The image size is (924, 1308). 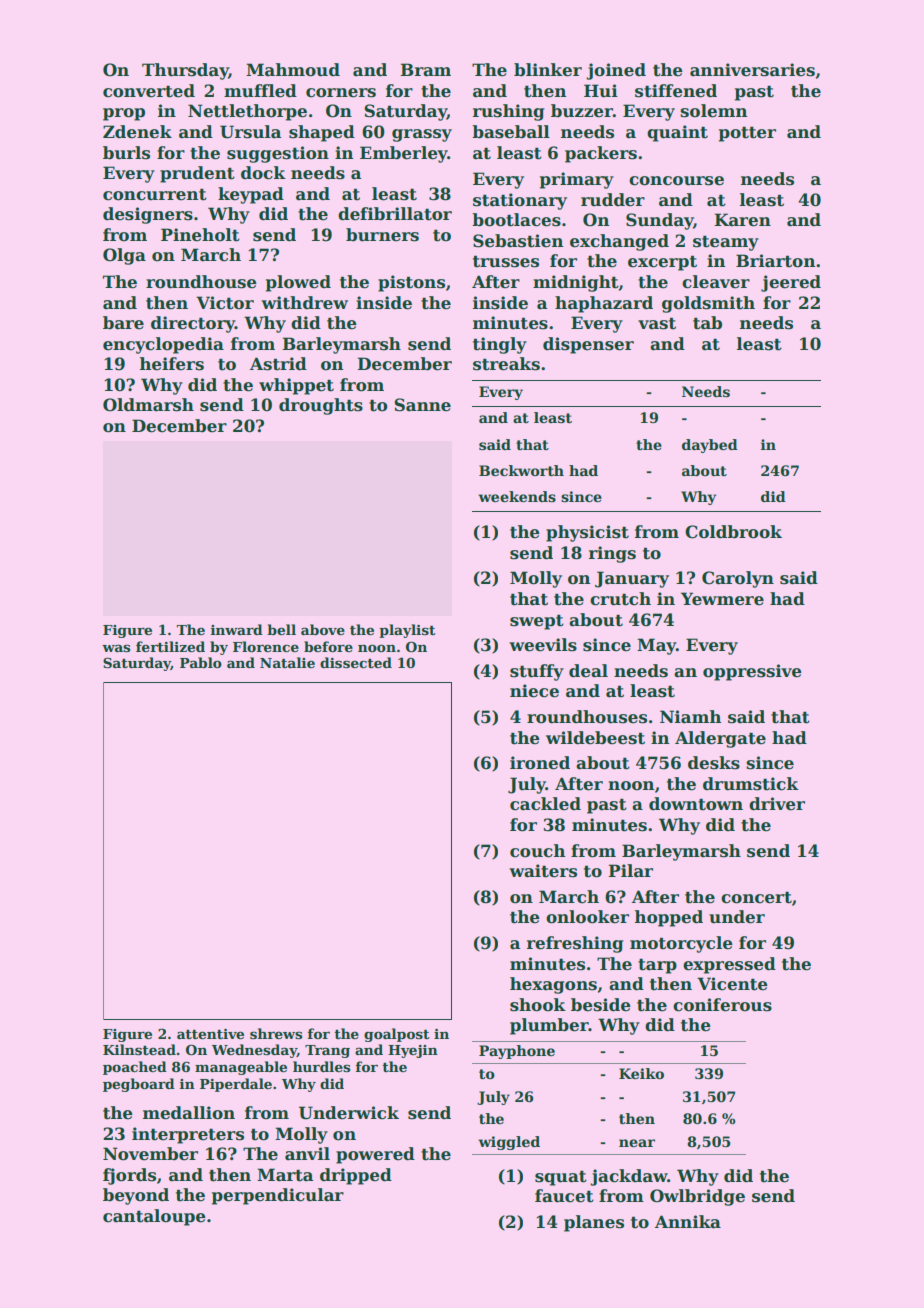 What do you see at coordinates (752, 70) in the document?
I see `anniversaries` at bounding box center [752, 70].
